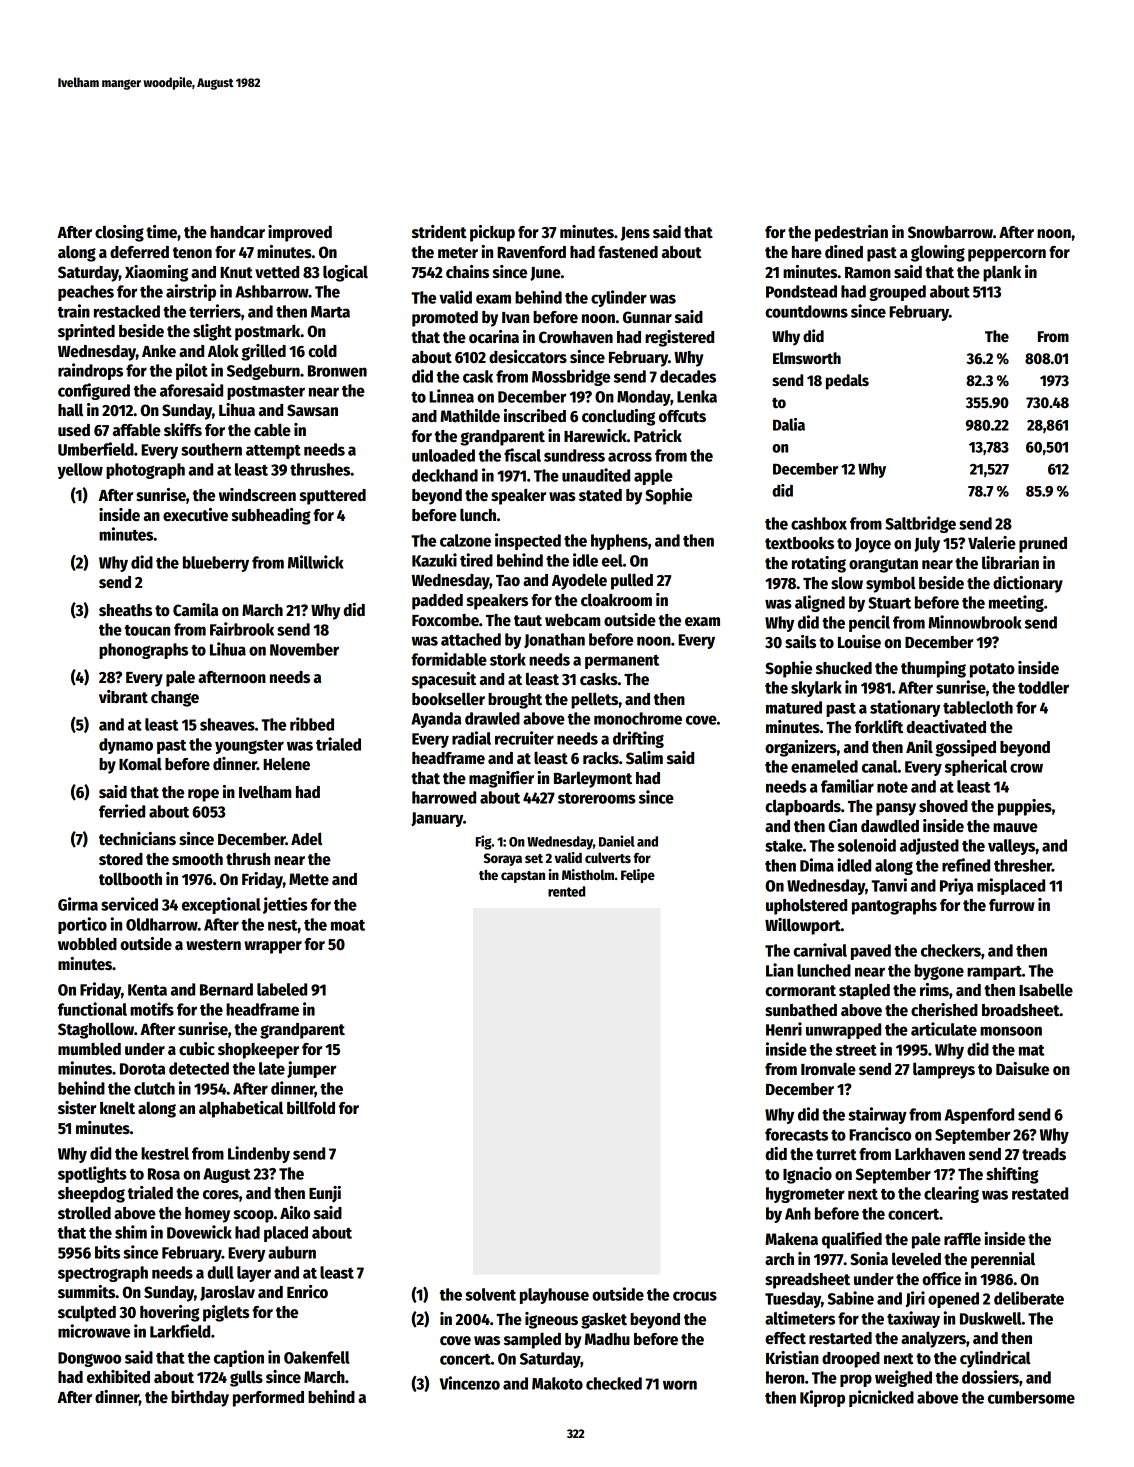 This image has width=1134, height=1467. What do you see at coordinates (311, 1069) in the image?
I see `jumper` at bounding box center [311, 1069].
